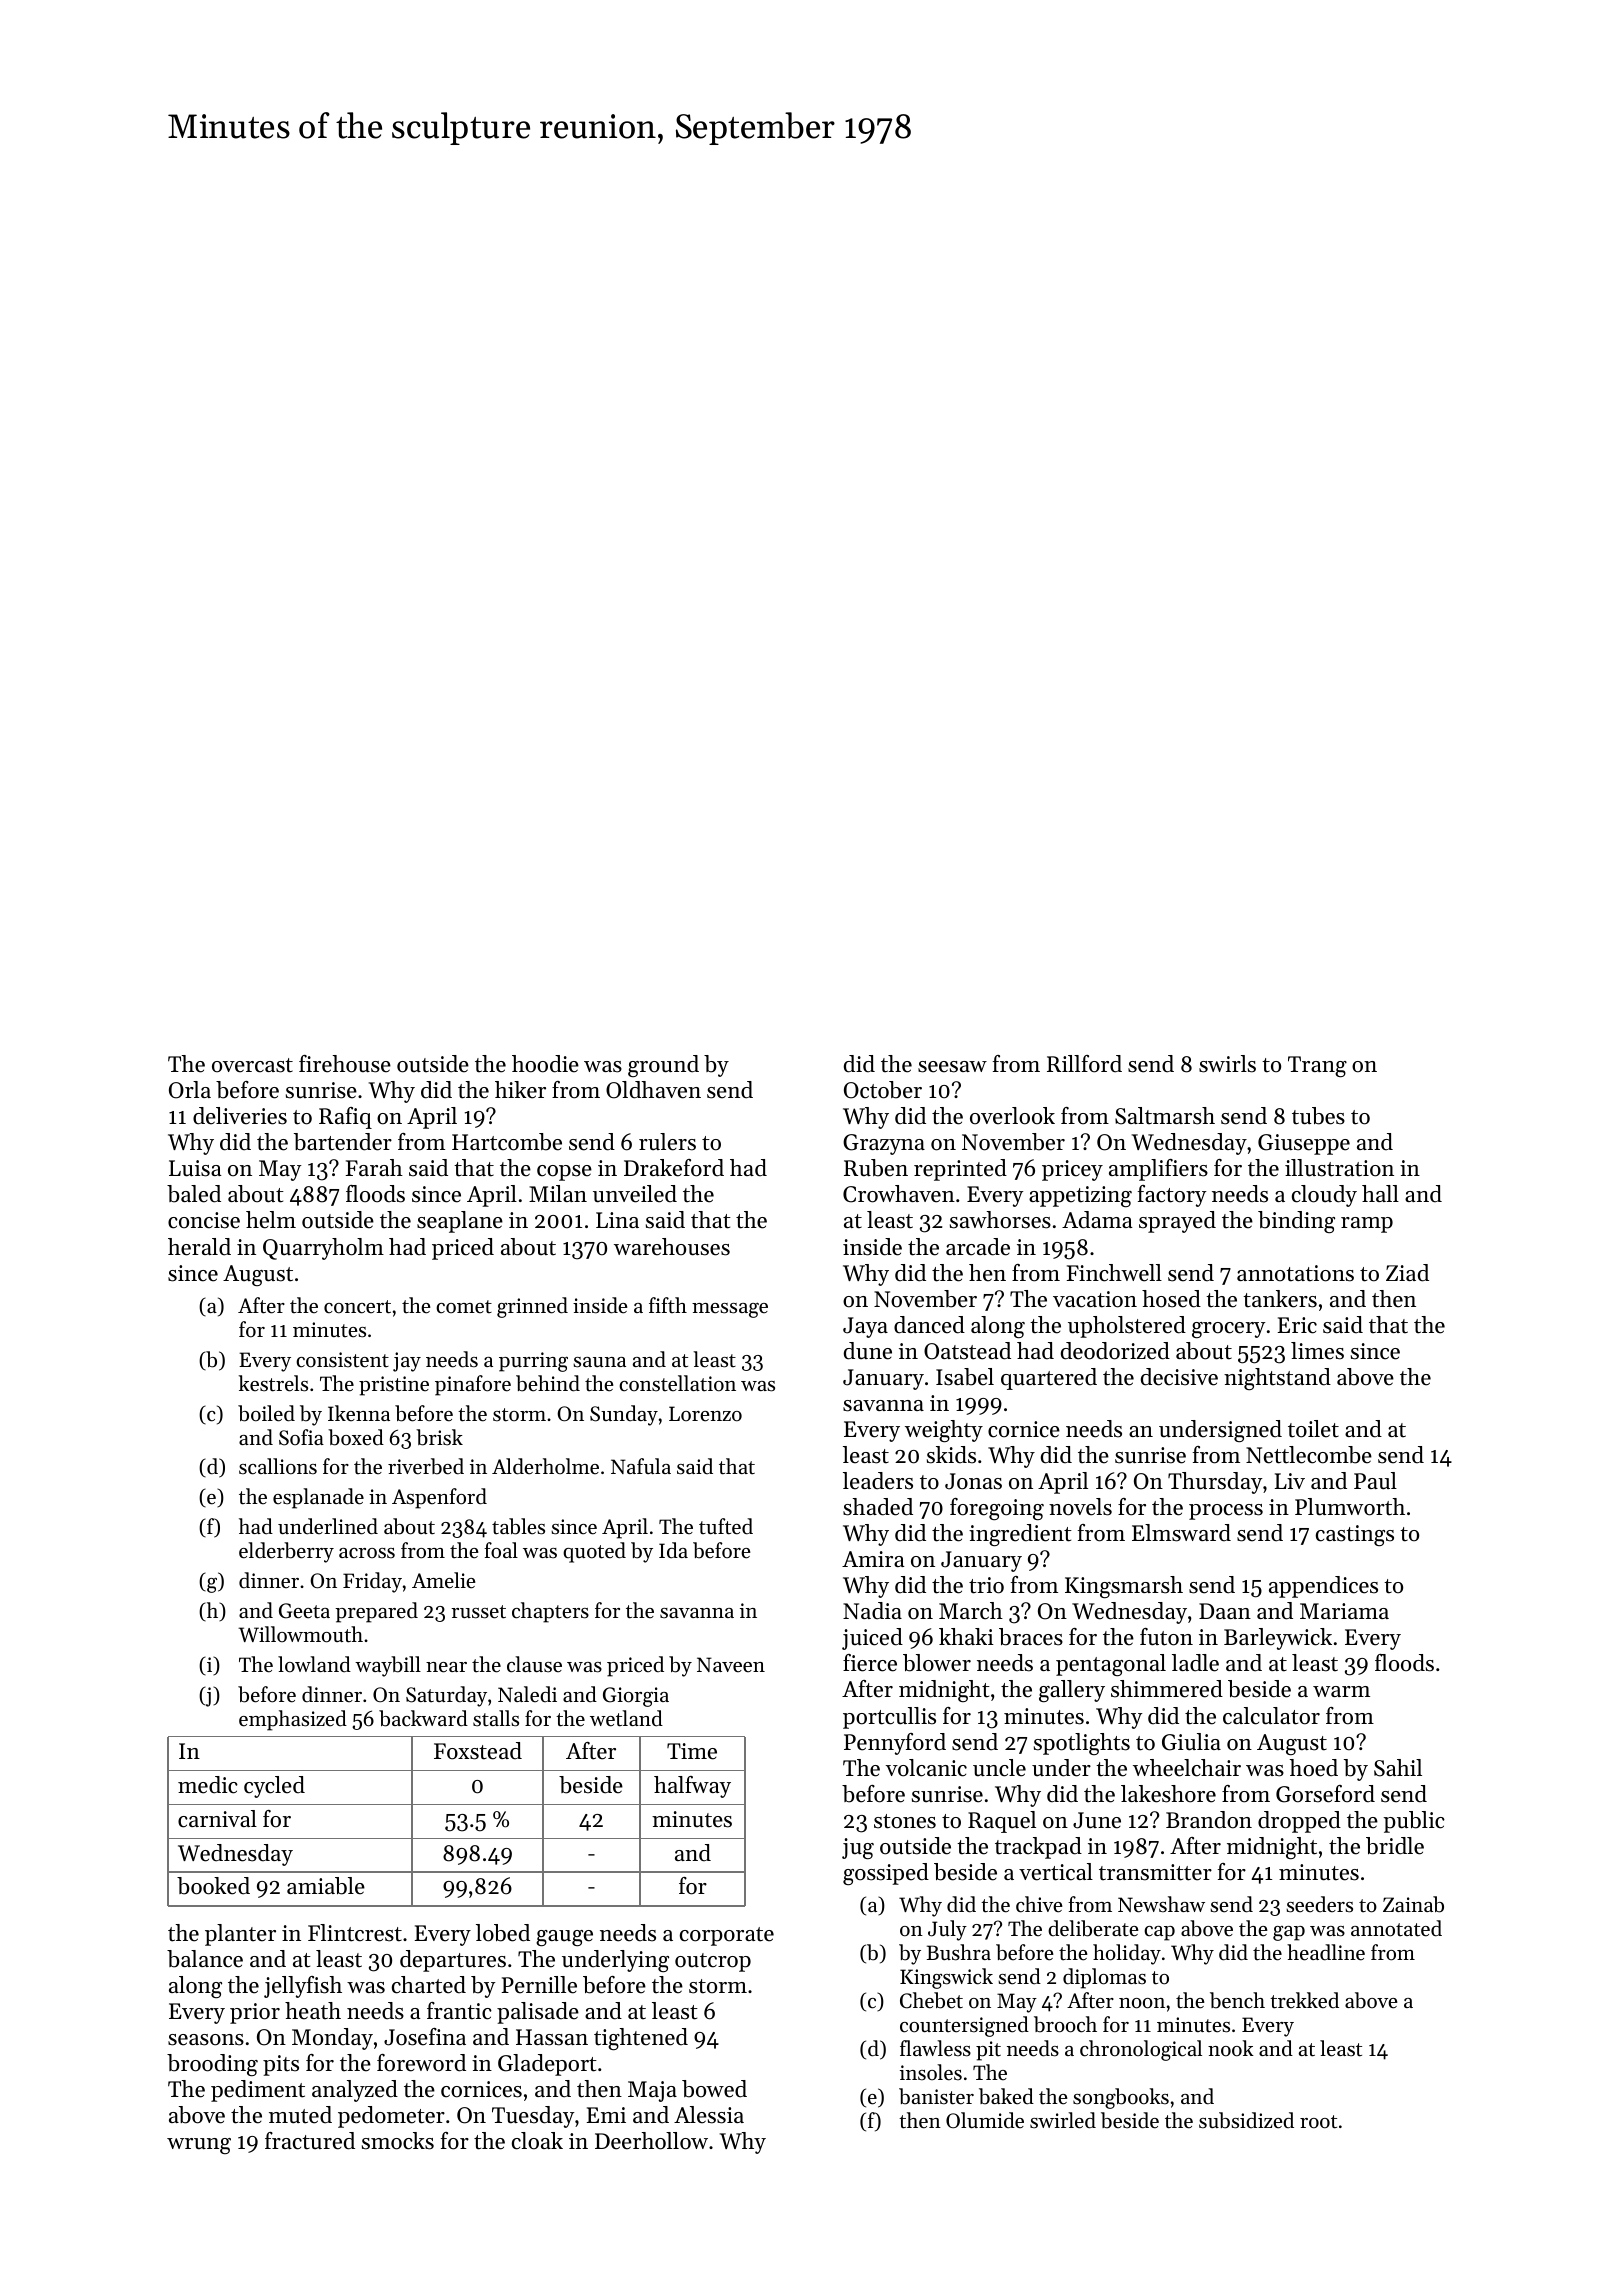 The height and width of the image is (2292, 1620). I want to click on frantic, so click(459, 2011).
